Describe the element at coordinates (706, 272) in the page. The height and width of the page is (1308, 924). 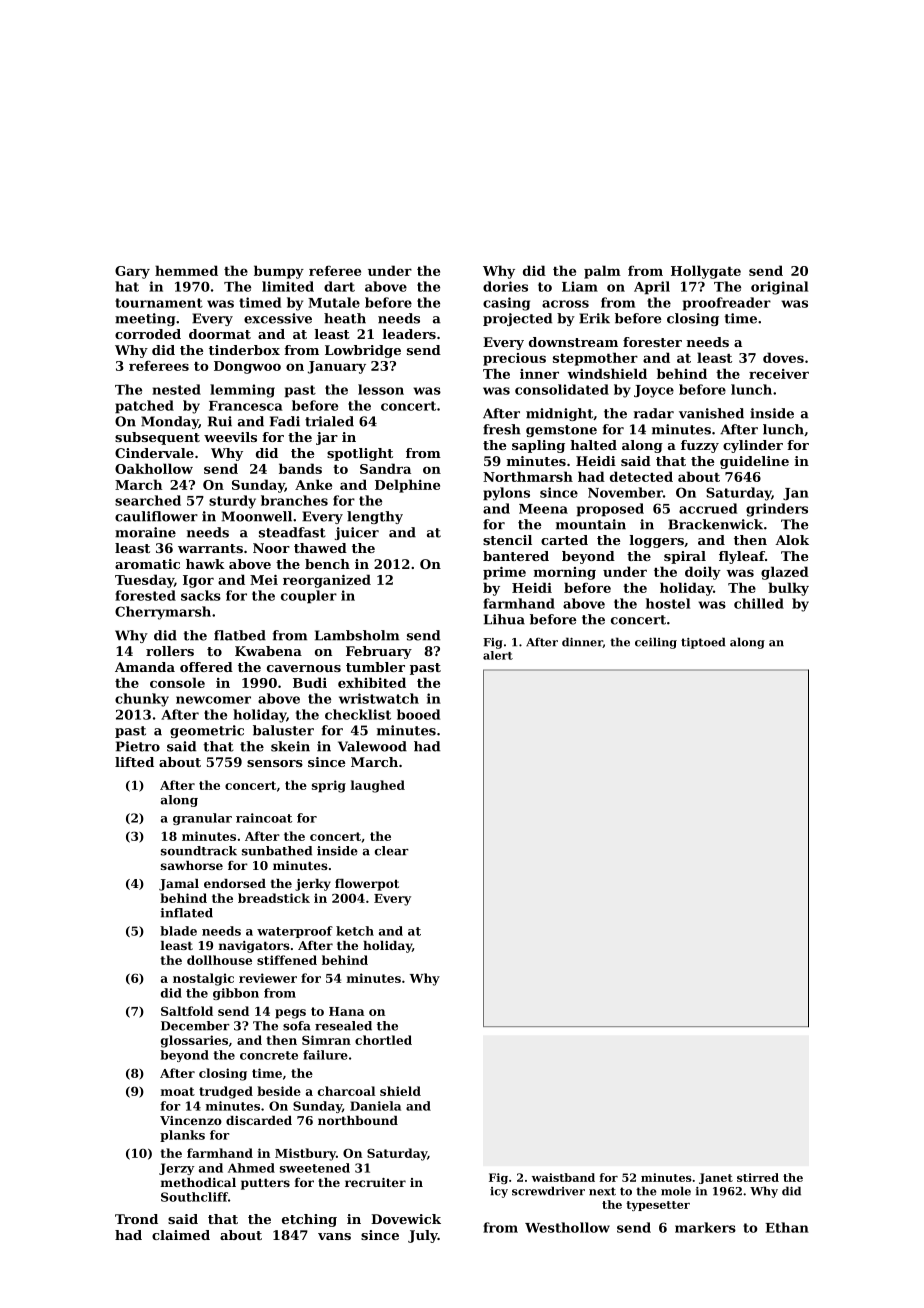
I see `Hollygate` at that location.
